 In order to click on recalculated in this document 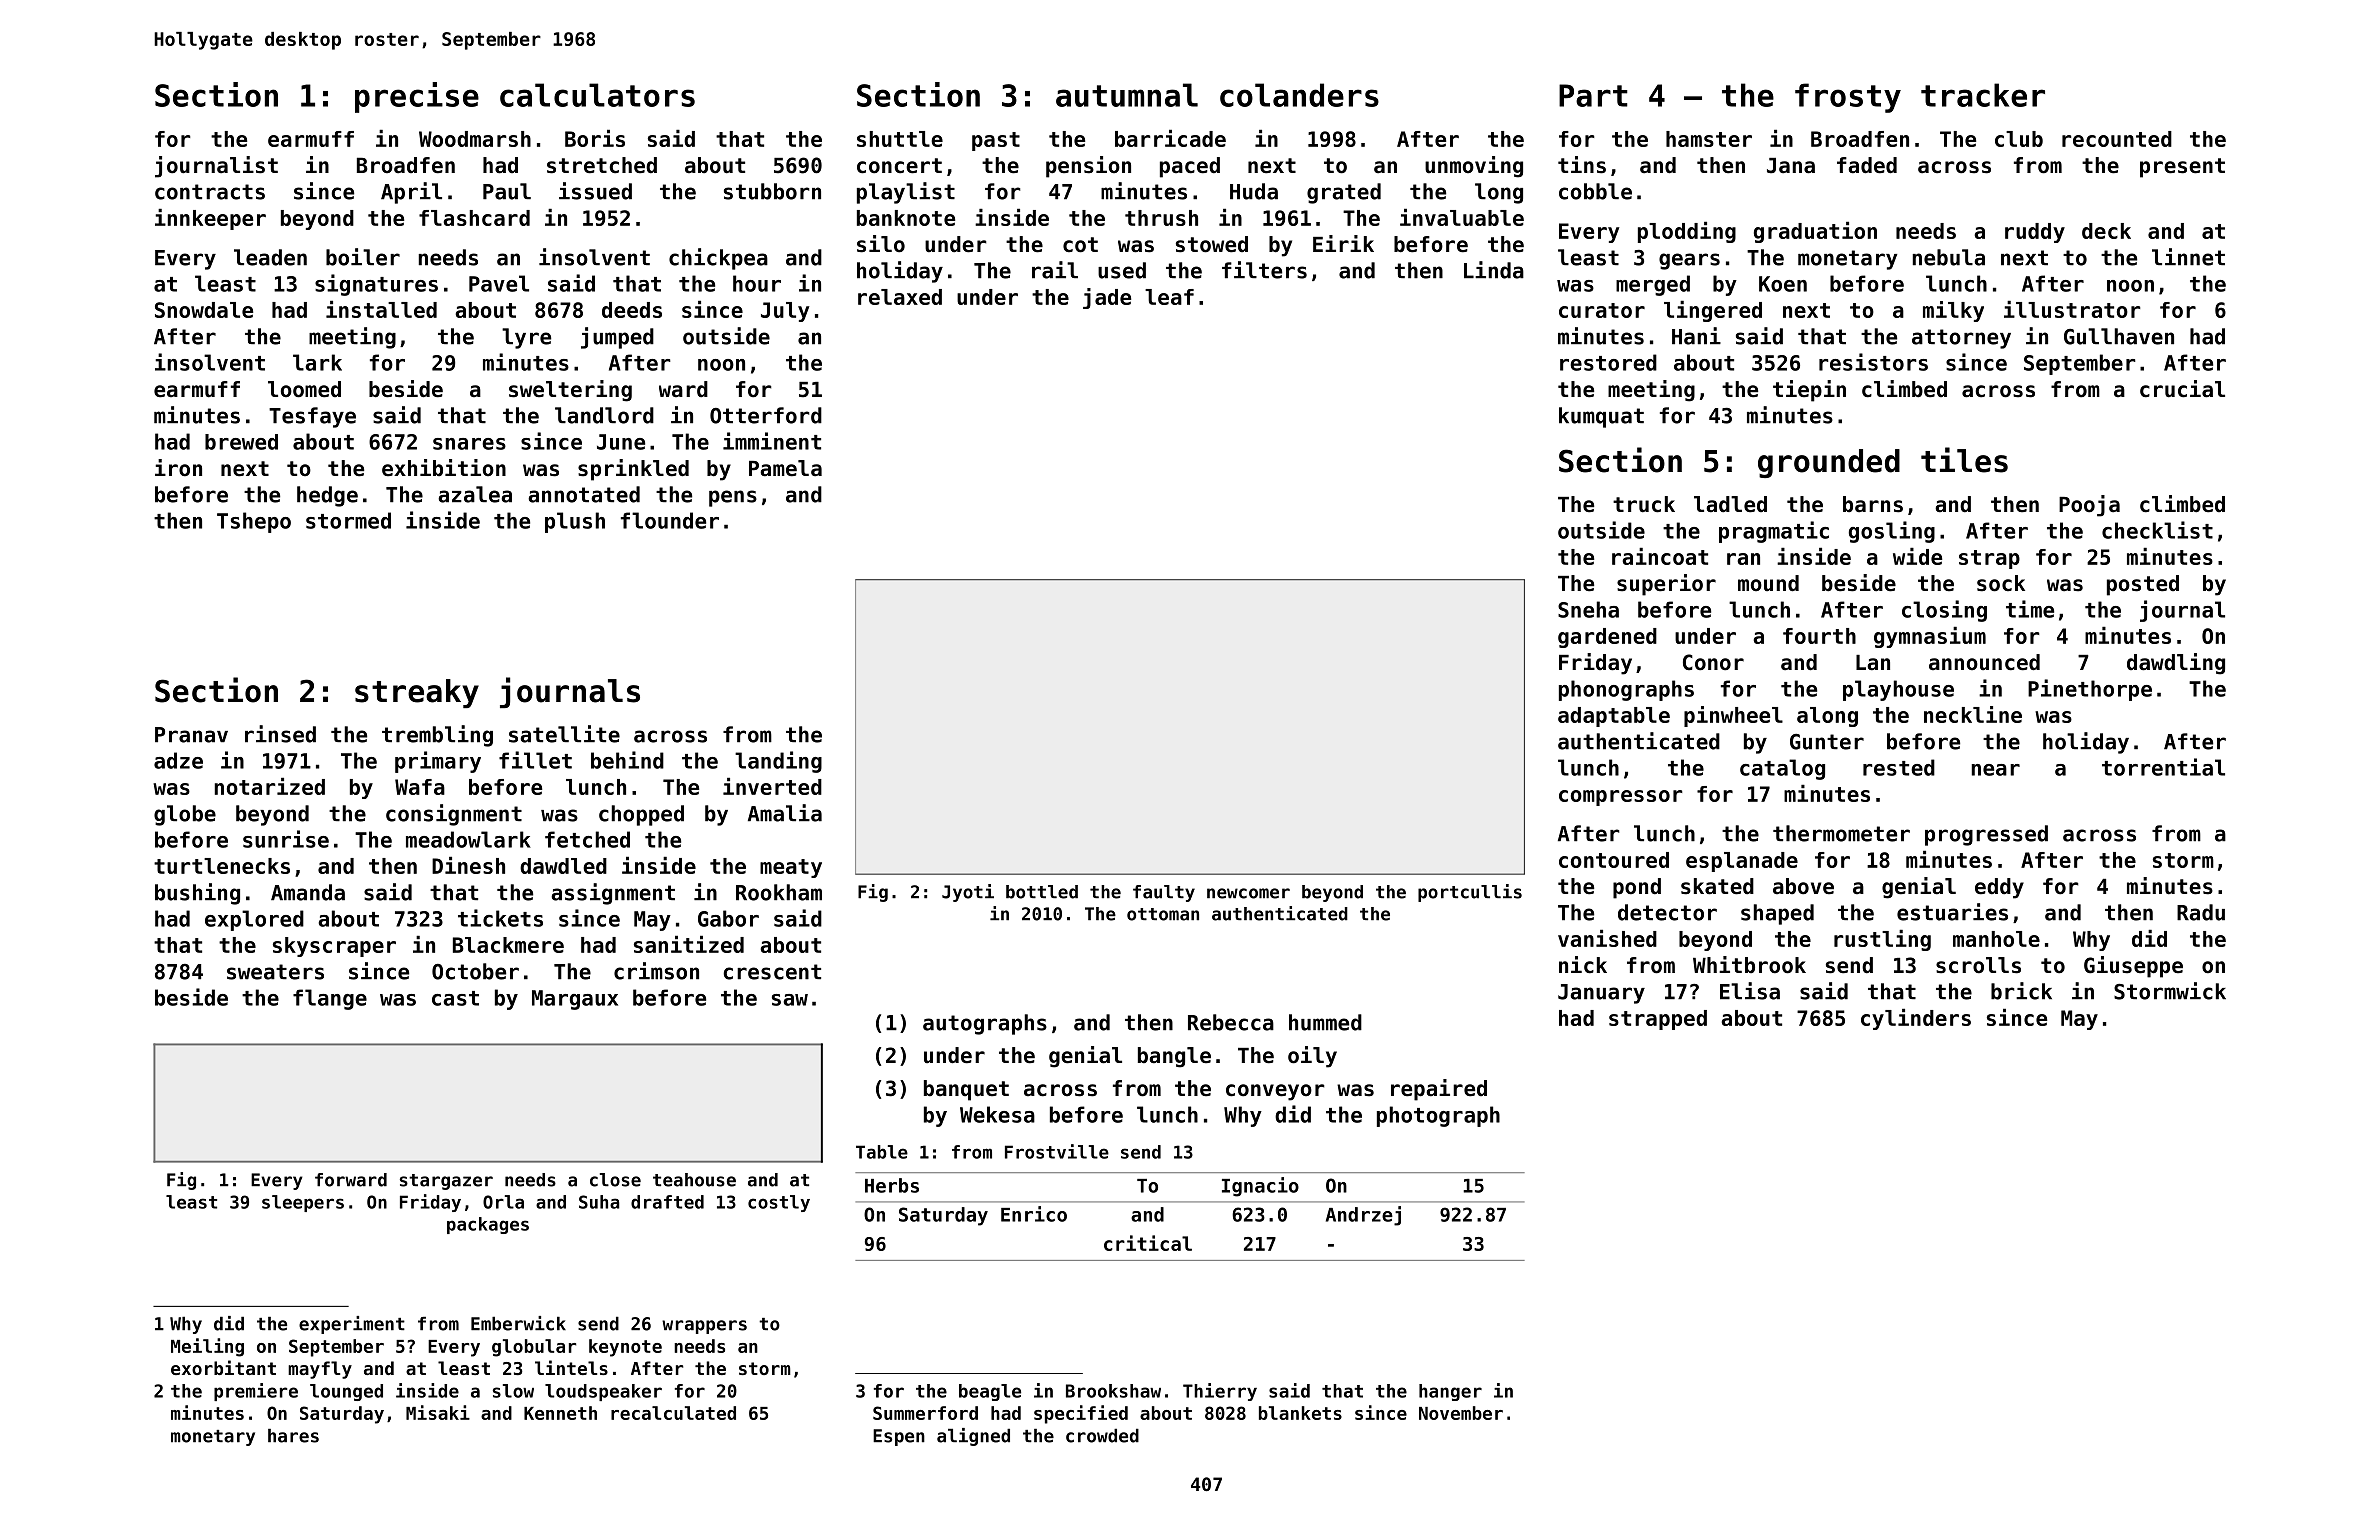, I will do `click(673, 1413)`.
